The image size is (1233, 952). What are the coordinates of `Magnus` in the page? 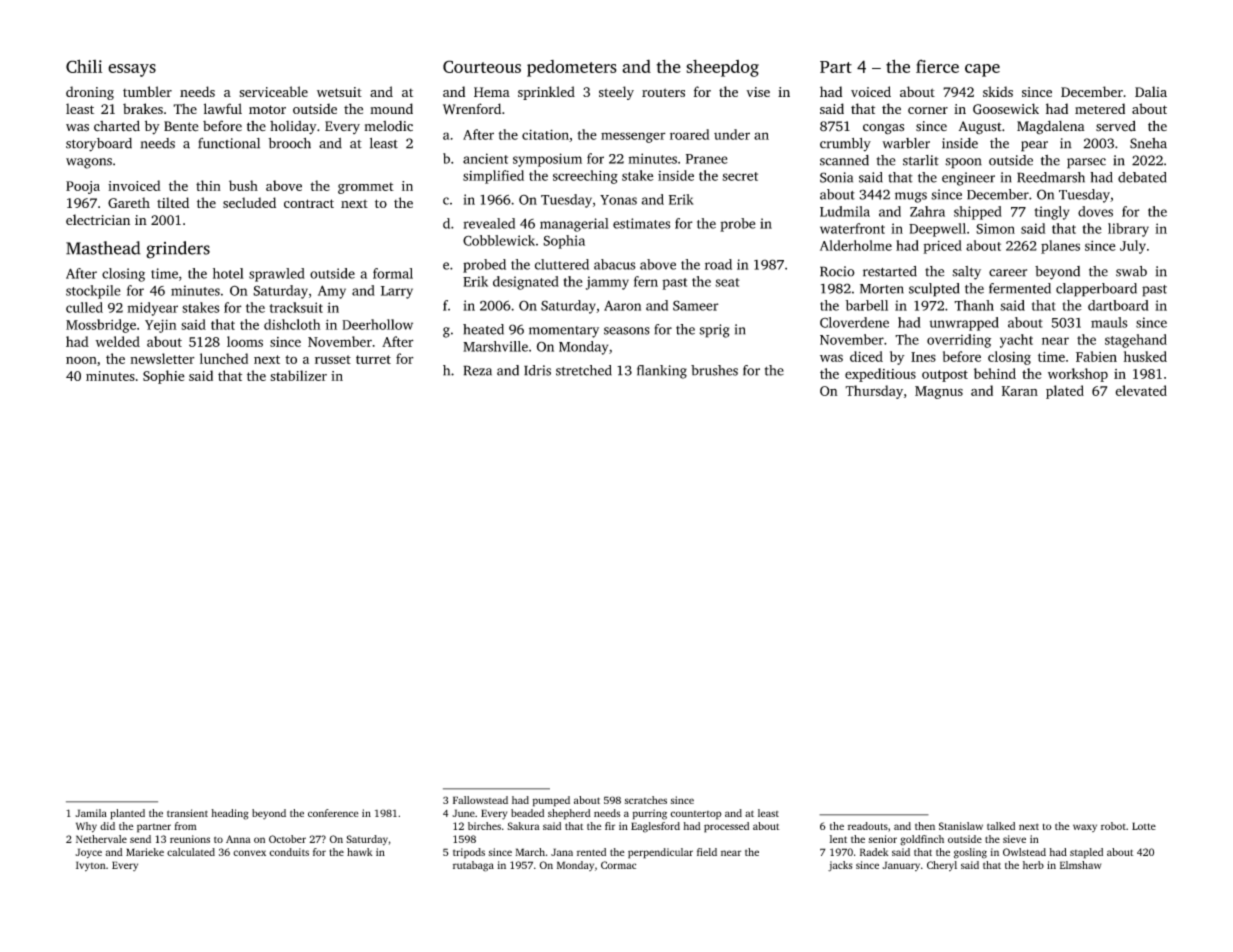 It's located at (939, 392).
